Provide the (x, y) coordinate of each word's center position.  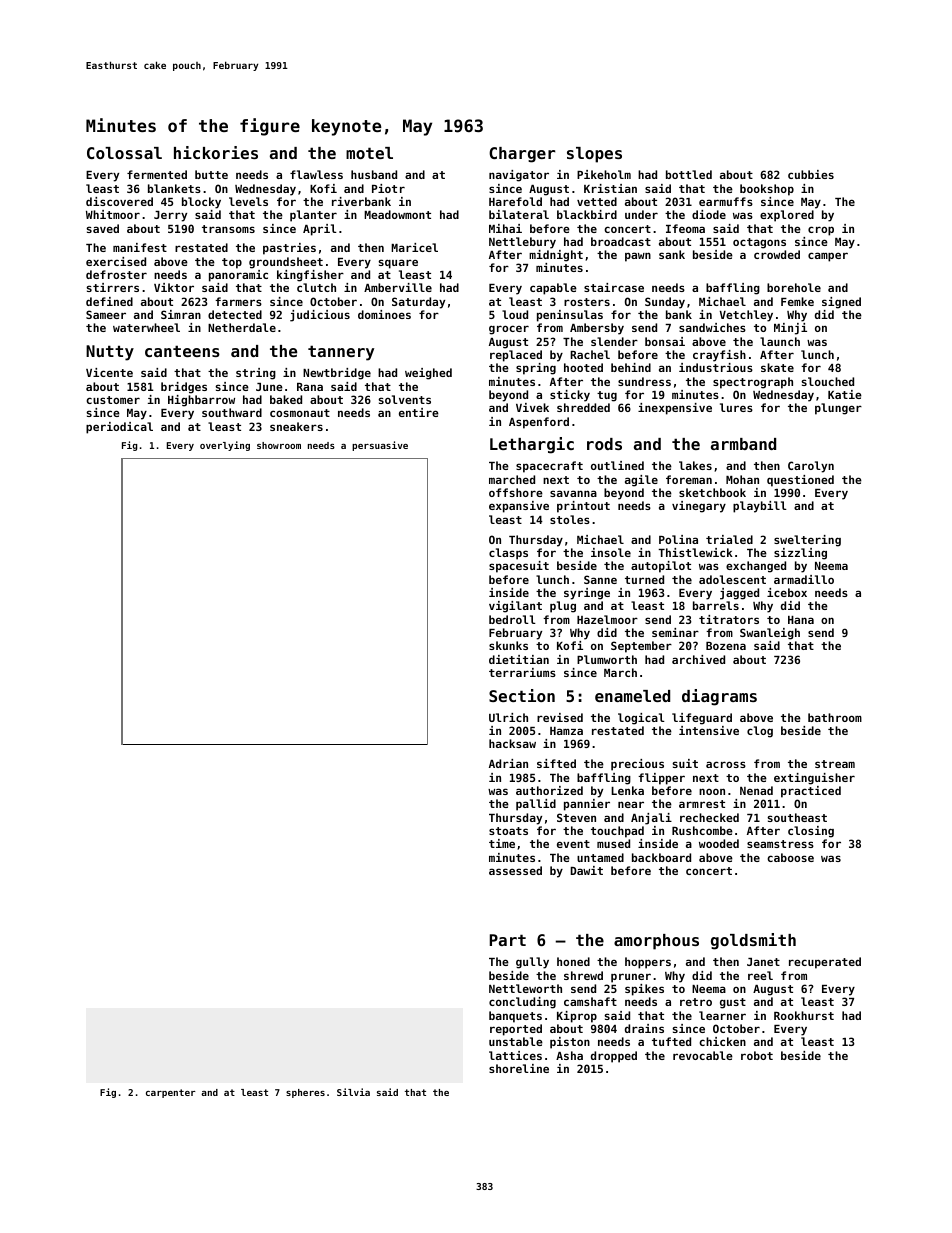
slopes (594, 155)
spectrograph (753, 383)
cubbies (811, 174)
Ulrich (508, 717)
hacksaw (512, 743)
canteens (182, 351)
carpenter (171, 1093)
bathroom (835, 717)
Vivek (532, 407)
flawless (316, 174)
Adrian (508, 763)
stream (835, 764)
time (502, 843)
